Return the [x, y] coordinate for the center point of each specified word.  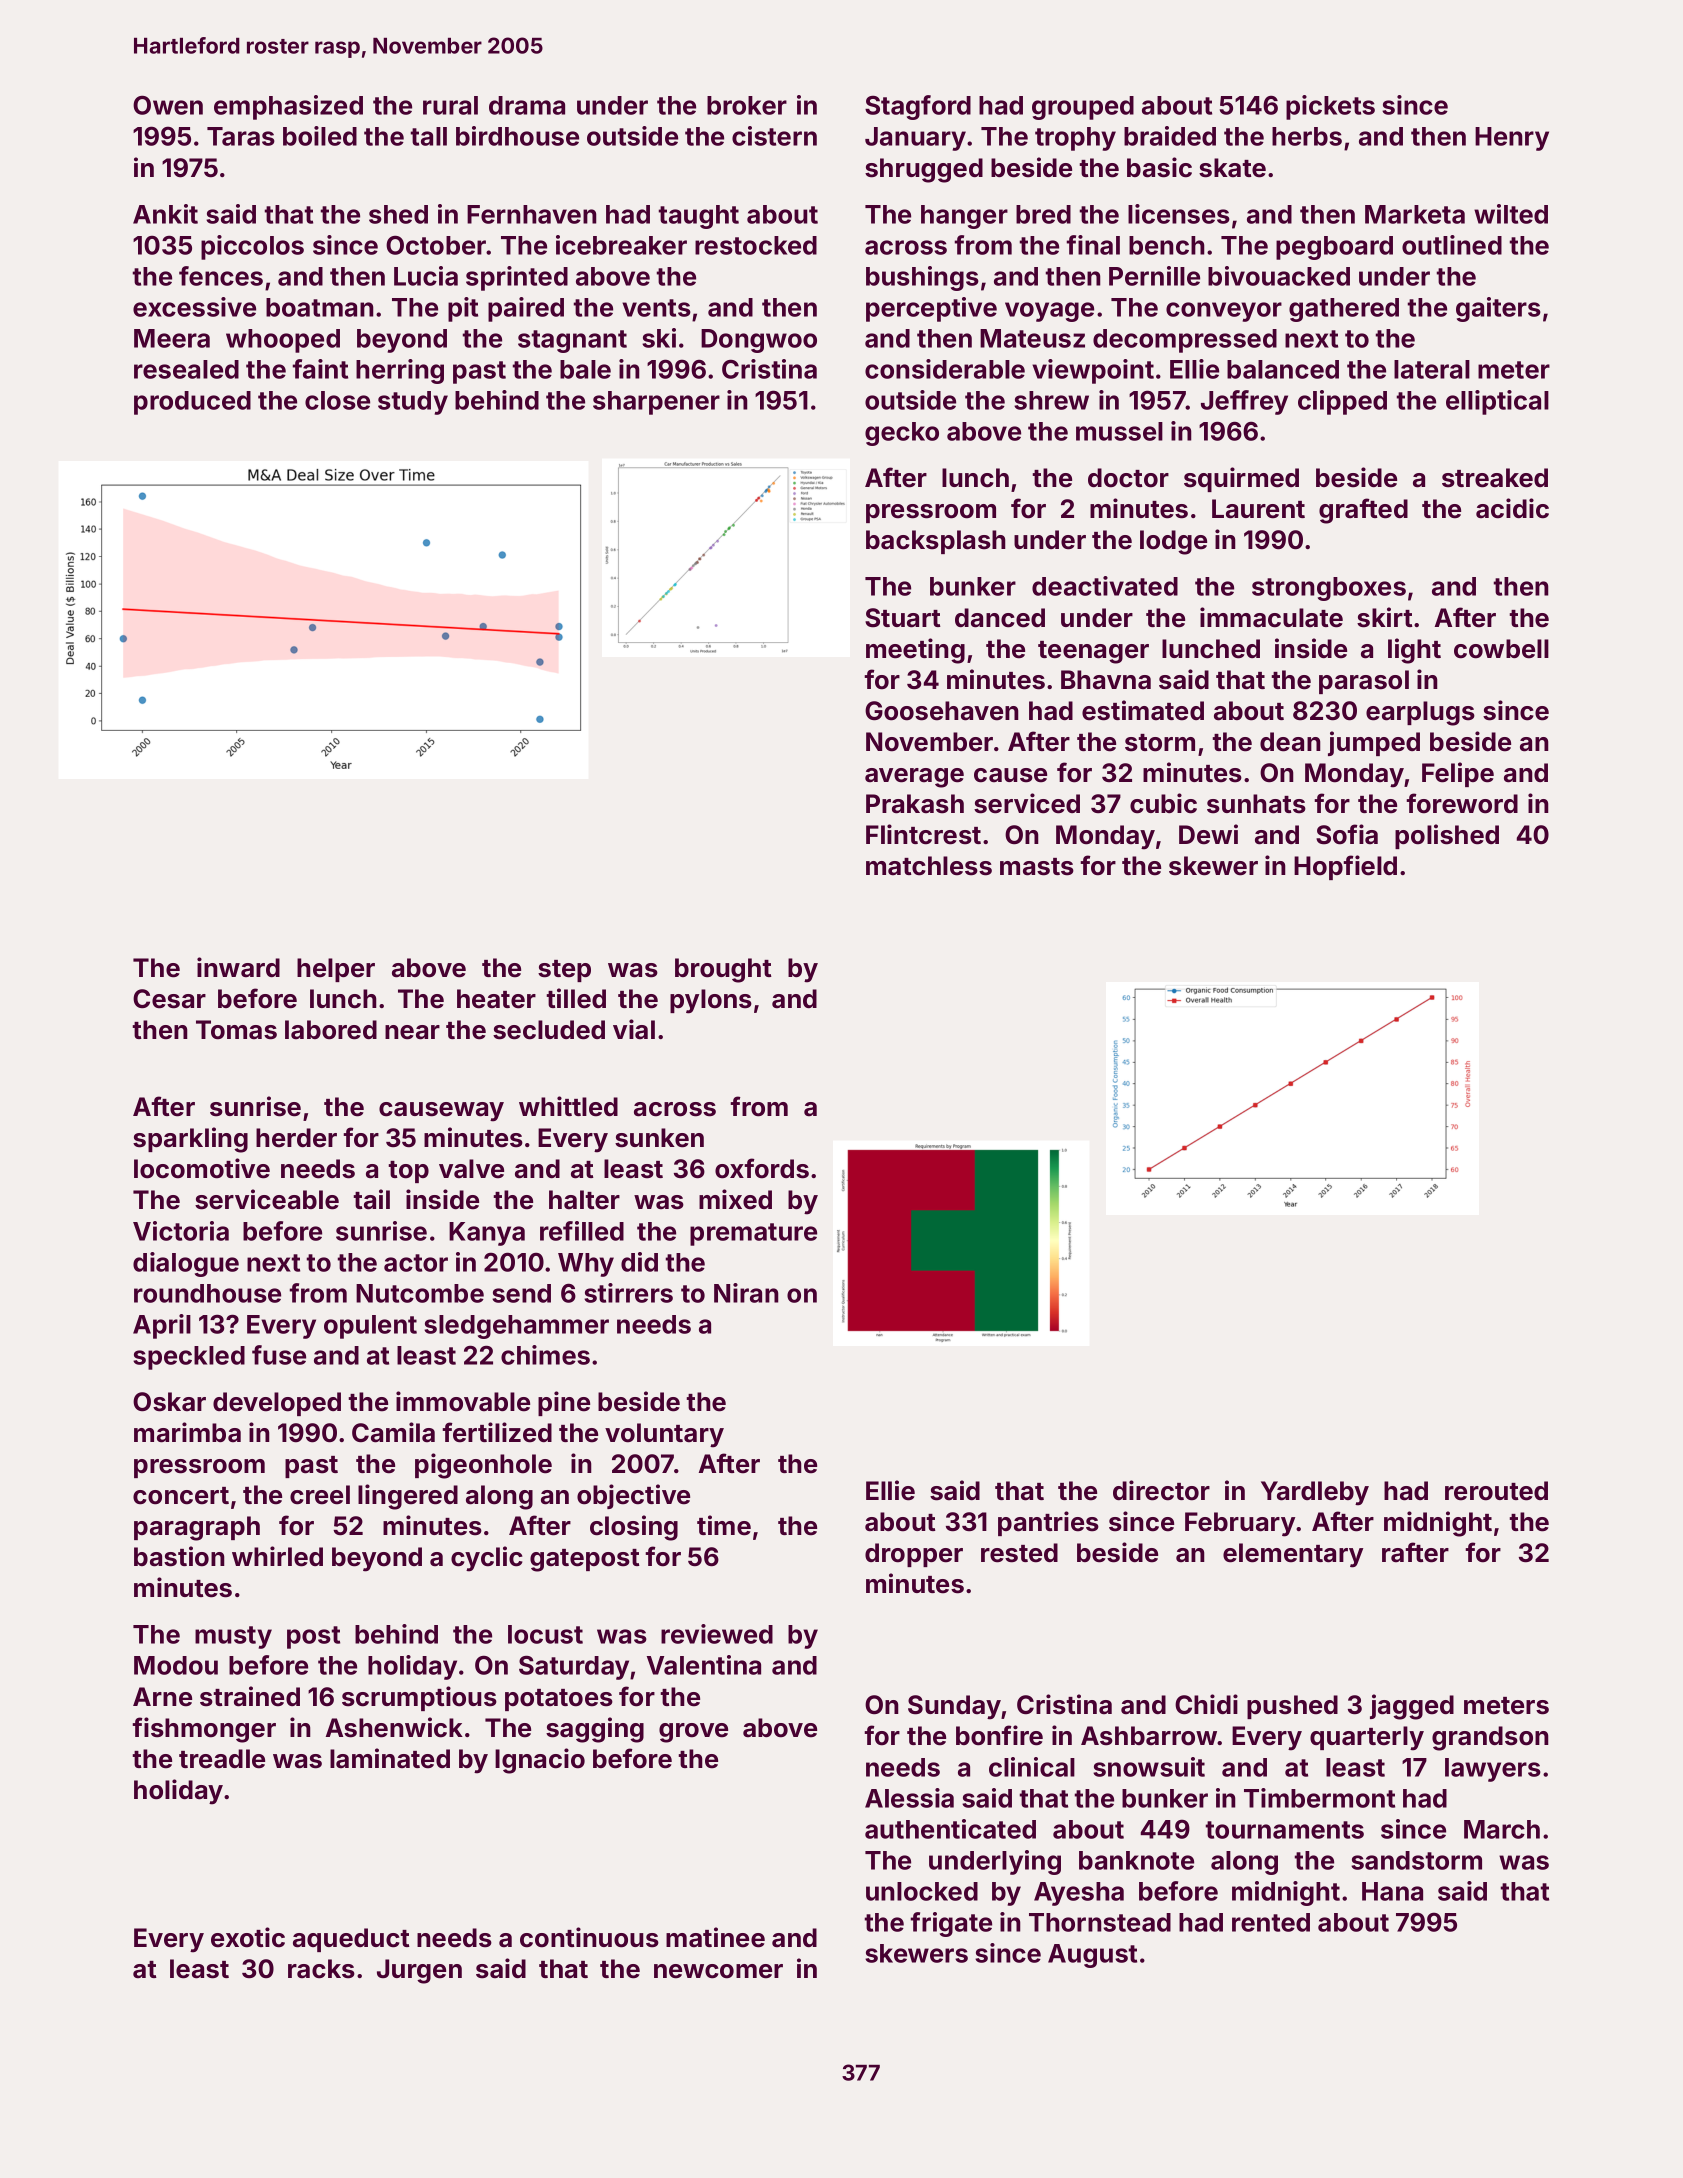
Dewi [1208, 834]
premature [753, 1234]
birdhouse [517, 136]
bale [585, 369]
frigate [951, 1924]
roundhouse [207, 1293]
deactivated [1105, 586]
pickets [1330, 107]
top [408, 1172]
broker [747, 105]
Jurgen [419, 1971]
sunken [659, 1138]
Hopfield [1345, 867]
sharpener [656, 403]
